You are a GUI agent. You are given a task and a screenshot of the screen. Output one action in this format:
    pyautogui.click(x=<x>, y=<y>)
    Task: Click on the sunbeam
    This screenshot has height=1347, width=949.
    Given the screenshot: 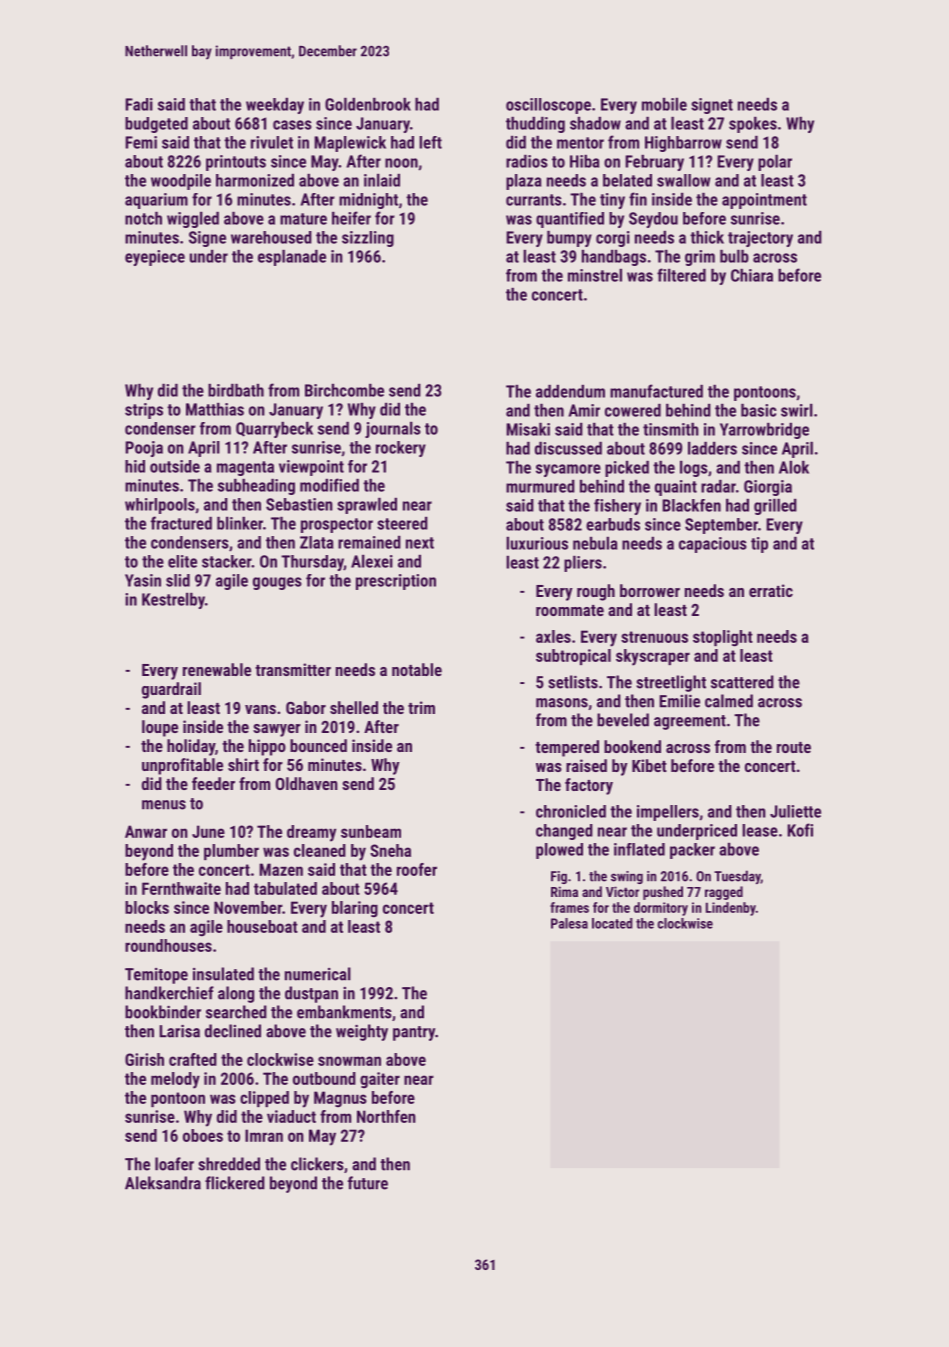 What is the action you would take?
    pyautogui.click(x=371, y=831)
